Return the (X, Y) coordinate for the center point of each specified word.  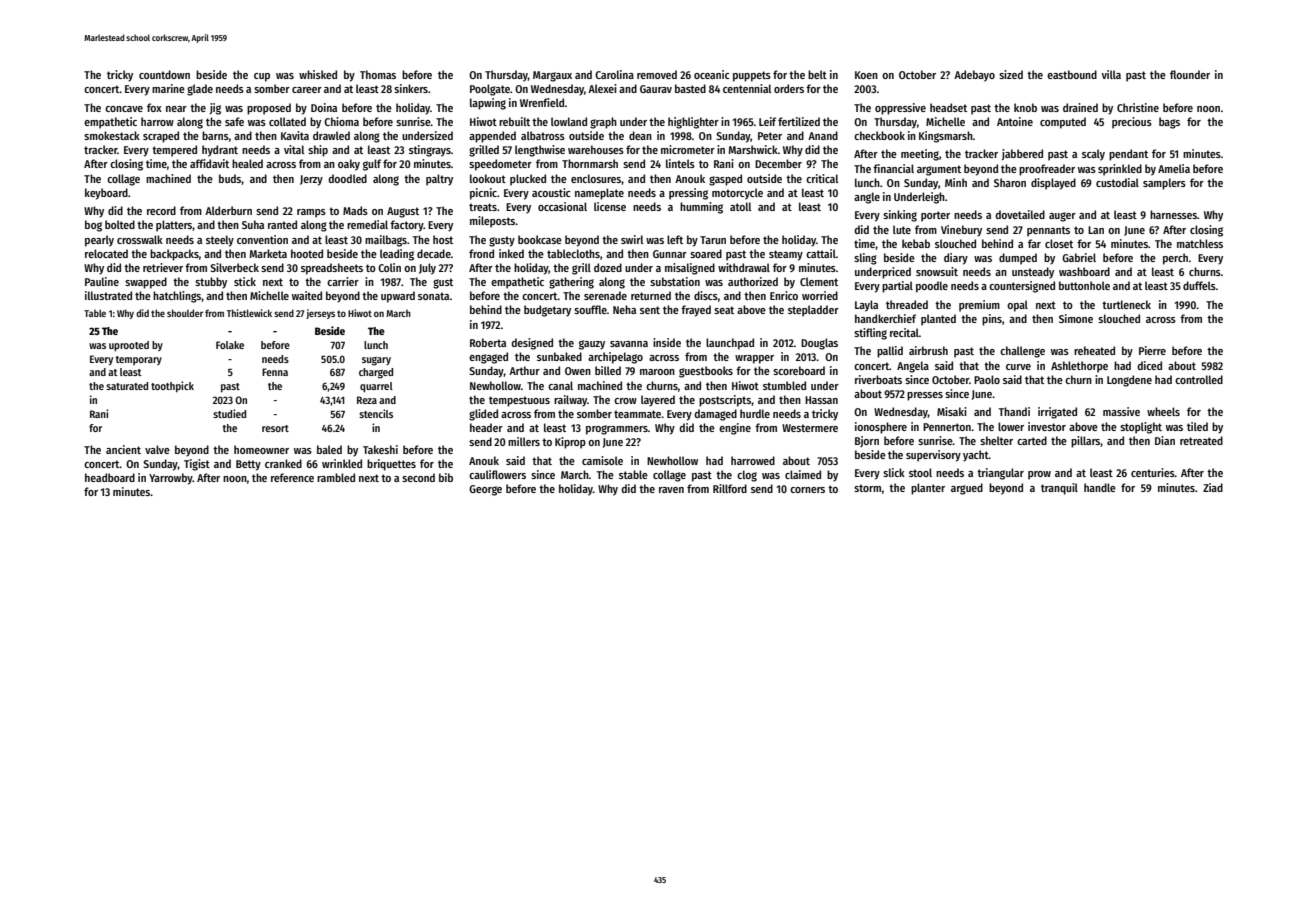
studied (229, 413)
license (610, 206)
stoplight (1141, 428)
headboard (110, 477)
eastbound (1072, 74)
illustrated (108, 295)
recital (904, 332)
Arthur (524, 370)
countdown (164, 74)
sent (650, 310)
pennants (1048, 231)
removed (657, 74)
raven (671, 490)
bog (93, 226)
